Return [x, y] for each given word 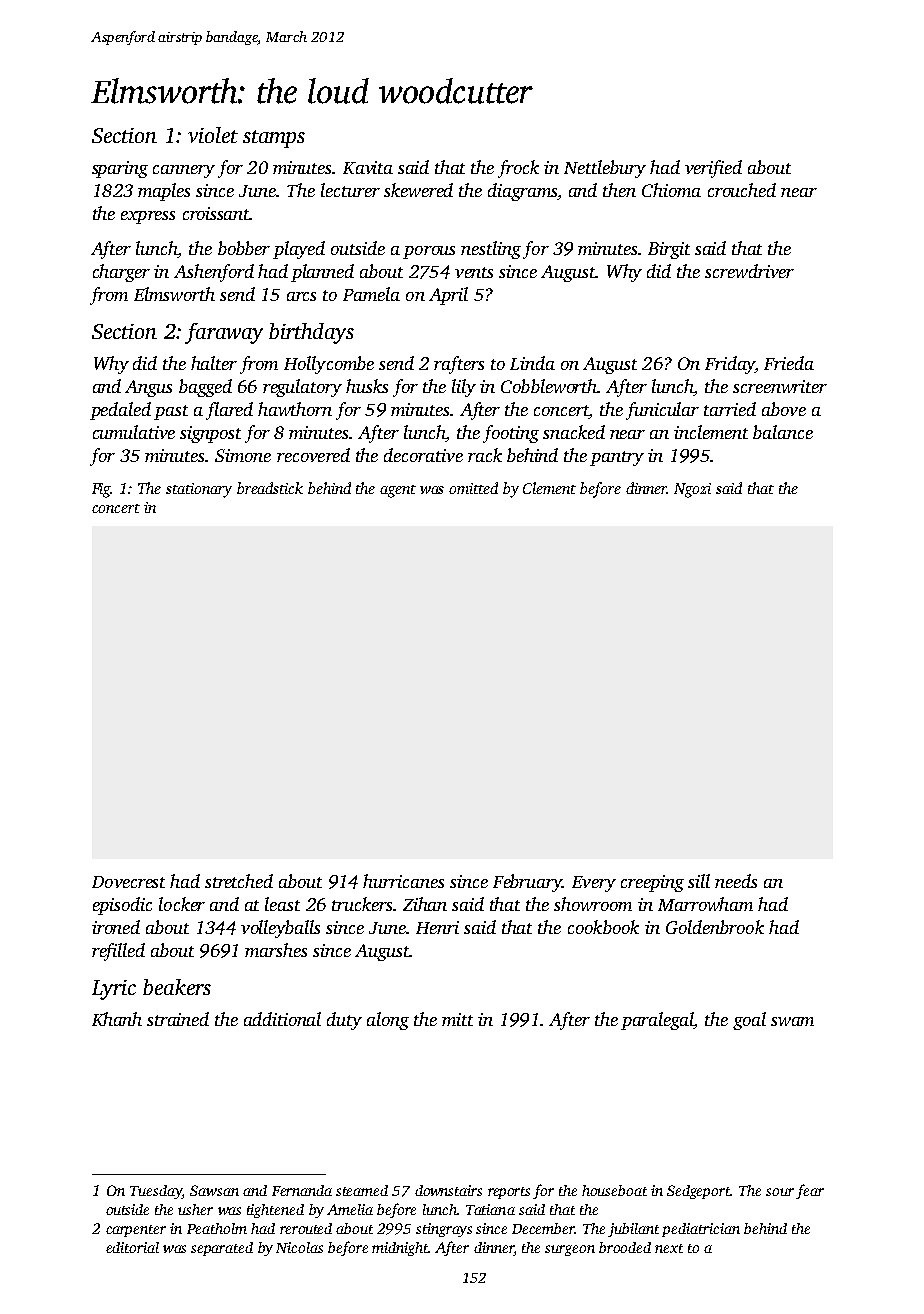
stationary [199, 490]
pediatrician [701, 1230]
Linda [532, 363]
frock [518, 169]
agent [398, 491]
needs [736, 881]
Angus [148, 388]
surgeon [570, 1250]
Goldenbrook [715, 927]
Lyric [114, 990]
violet [213, 135]
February [527, 883]
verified [713, 169]
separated [222, 1249]
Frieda [789, 363]
